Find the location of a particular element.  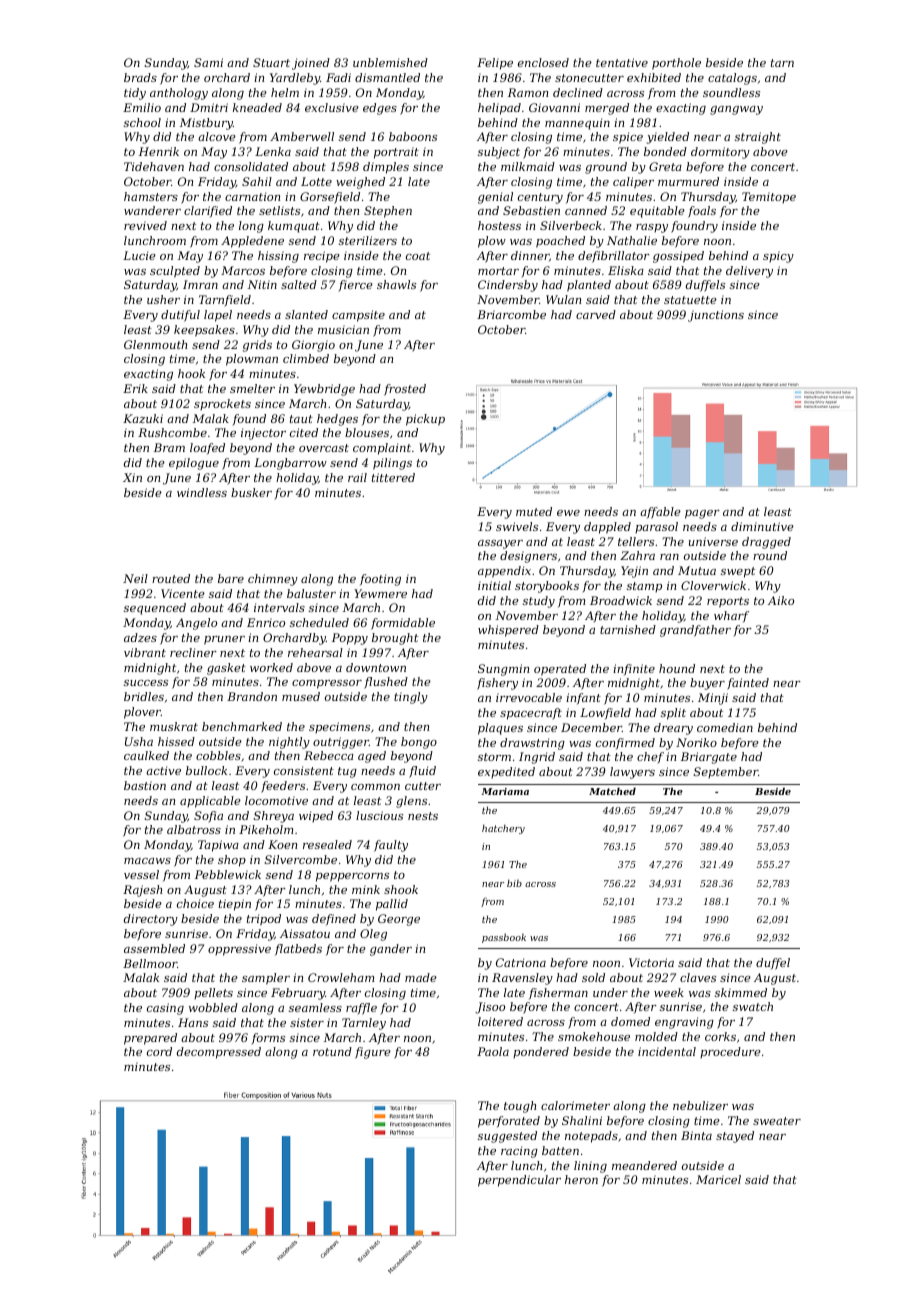

meandered is located at coordinates (644, 1165).
